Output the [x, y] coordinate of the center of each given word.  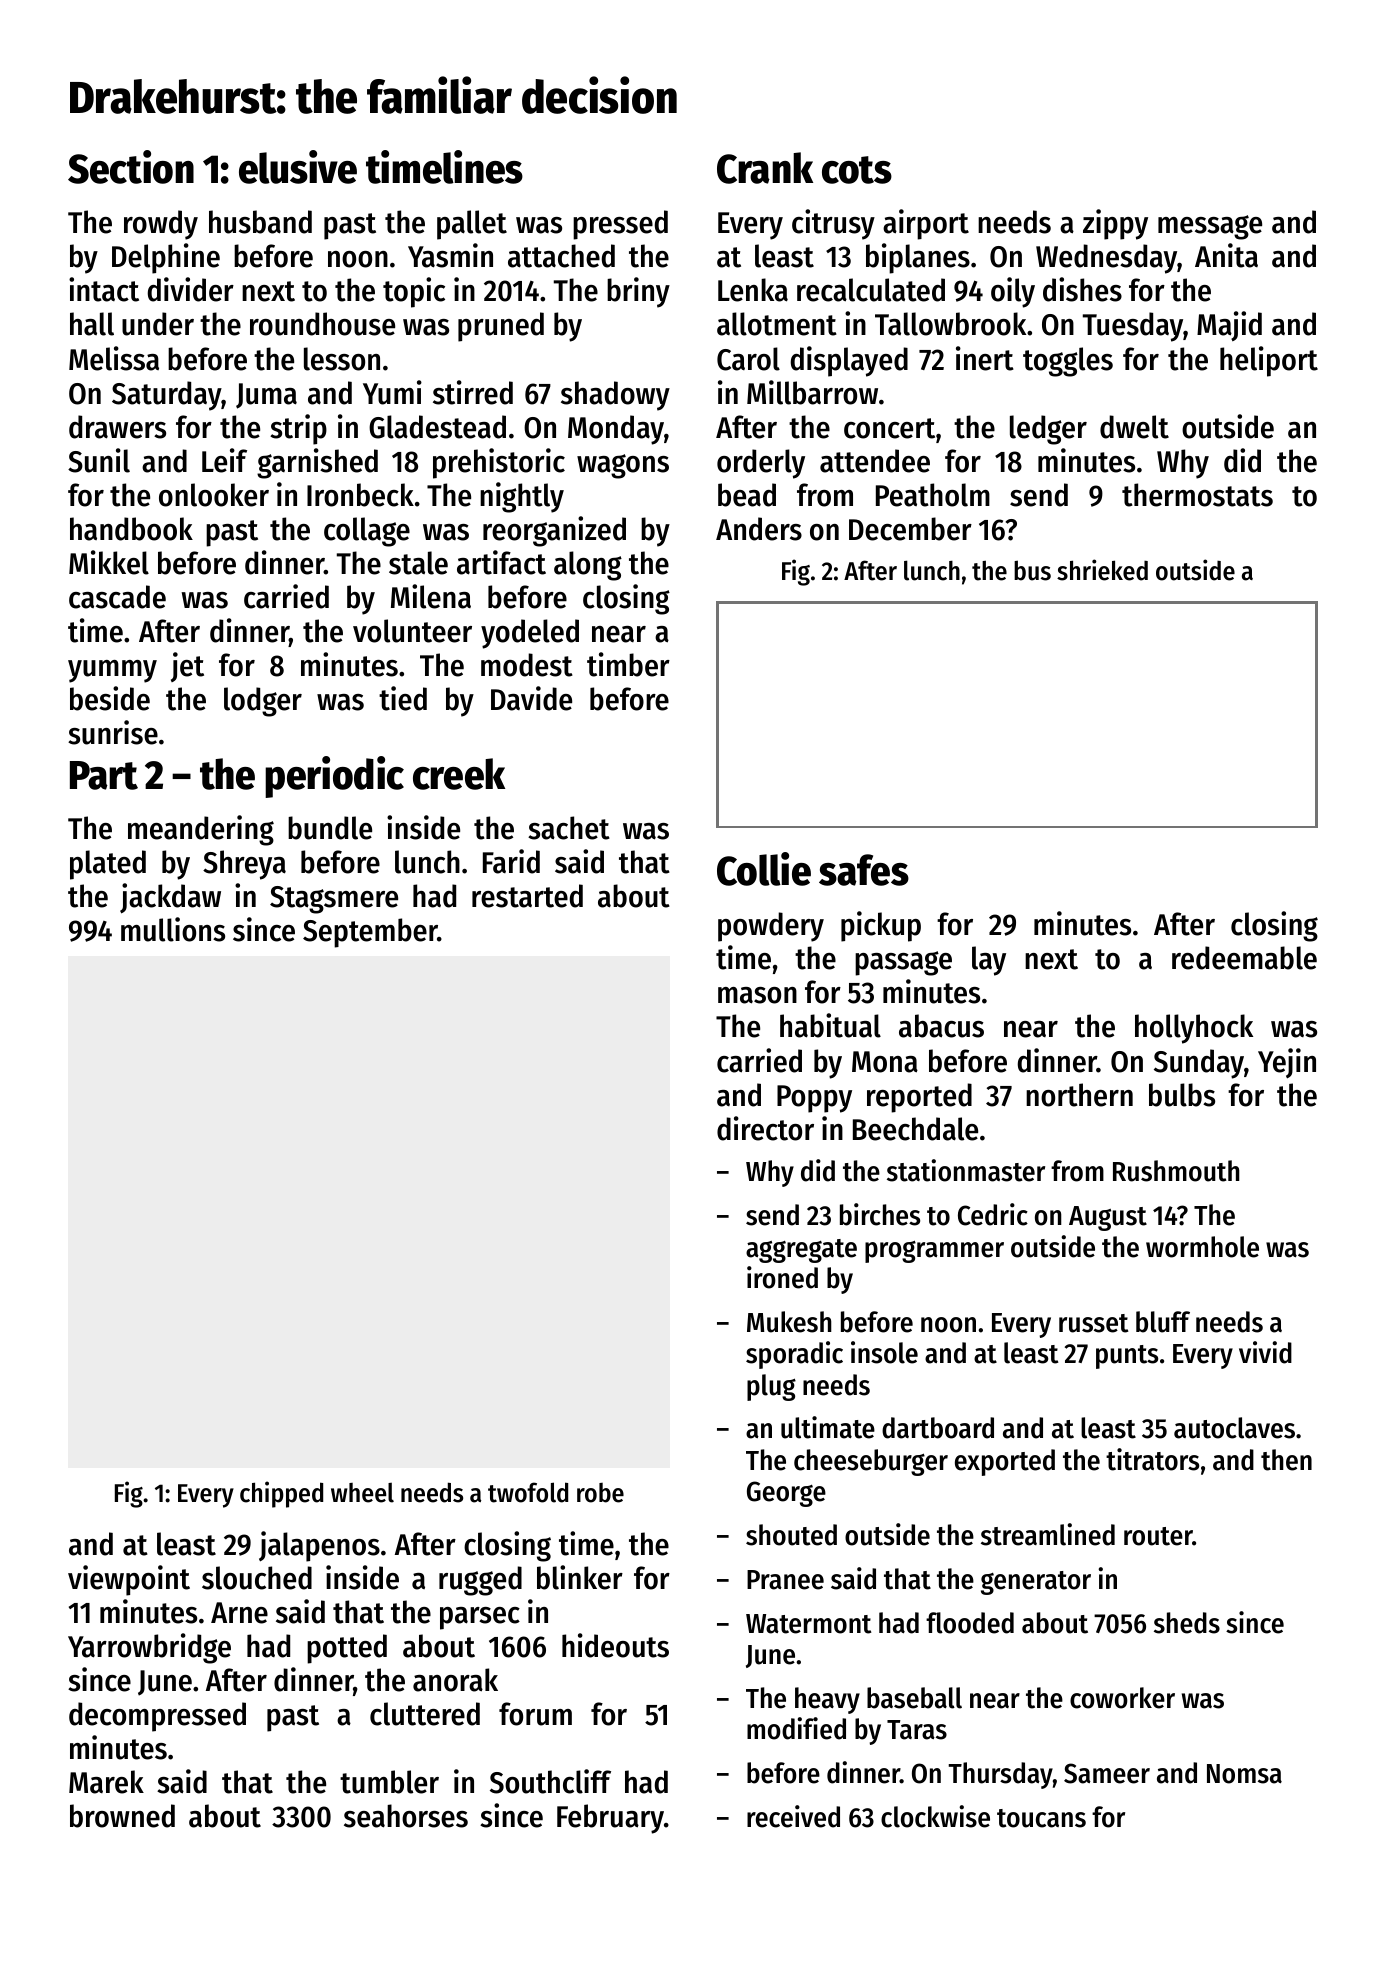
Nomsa [1244, 1774]
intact [104, 289]
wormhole [1202, 1247]
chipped [281, 1494]
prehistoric [499, 463]
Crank [765, 168]
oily [1013, 292]
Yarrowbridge [149, 1648]
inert [985, 358]
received [793, 1816]
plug [771, 1387]
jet [187, 667]
